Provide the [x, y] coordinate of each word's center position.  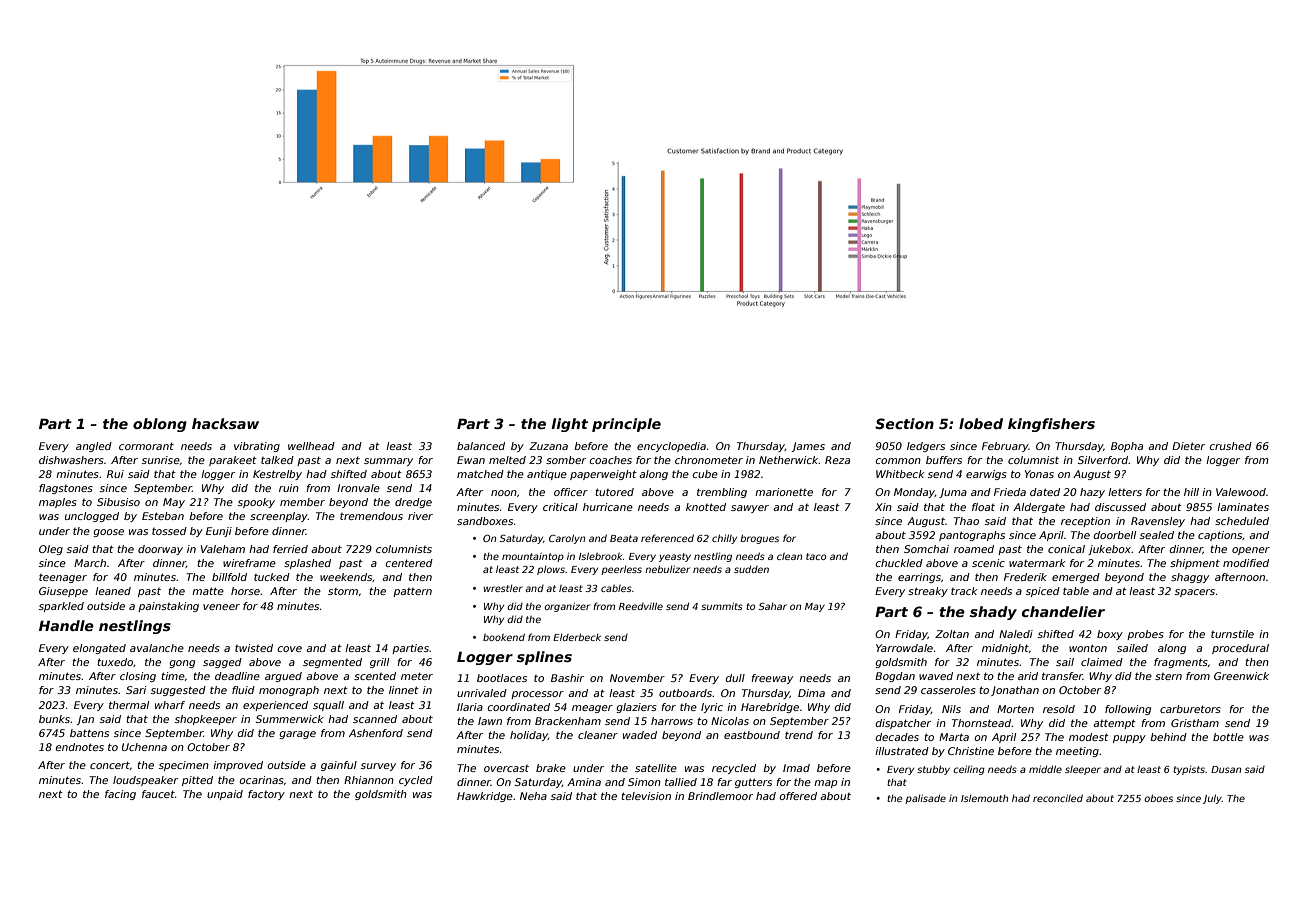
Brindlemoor [720, 796]
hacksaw [225, 423]
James [808, 447]
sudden [751, 569]
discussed [1120, 507]
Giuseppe [63, 592]
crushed [1231, 446]
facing [120, 795]
